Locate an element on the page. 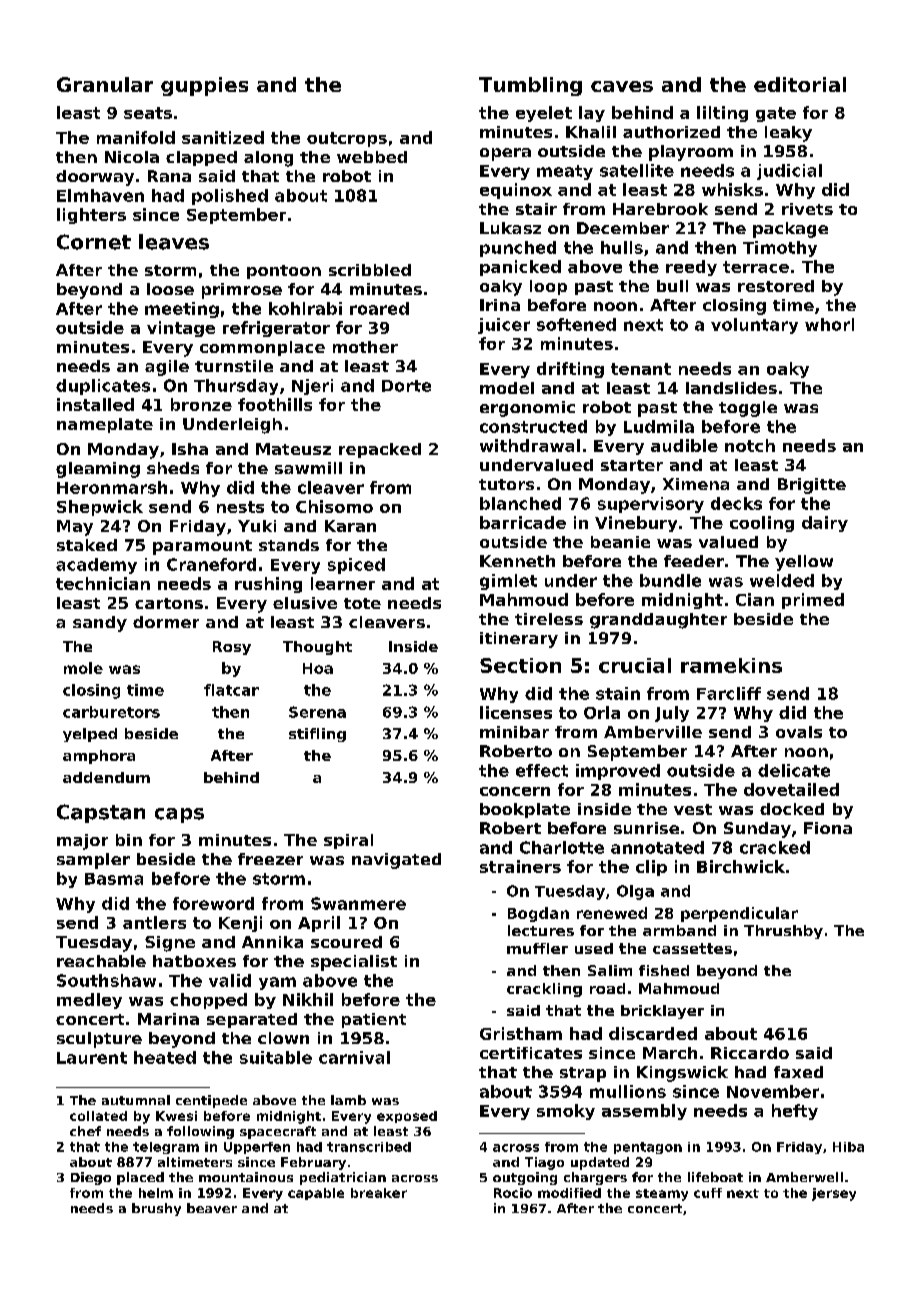 The width and height of the document is (924, 1308). webbed is located at coordinates (372, 157).
